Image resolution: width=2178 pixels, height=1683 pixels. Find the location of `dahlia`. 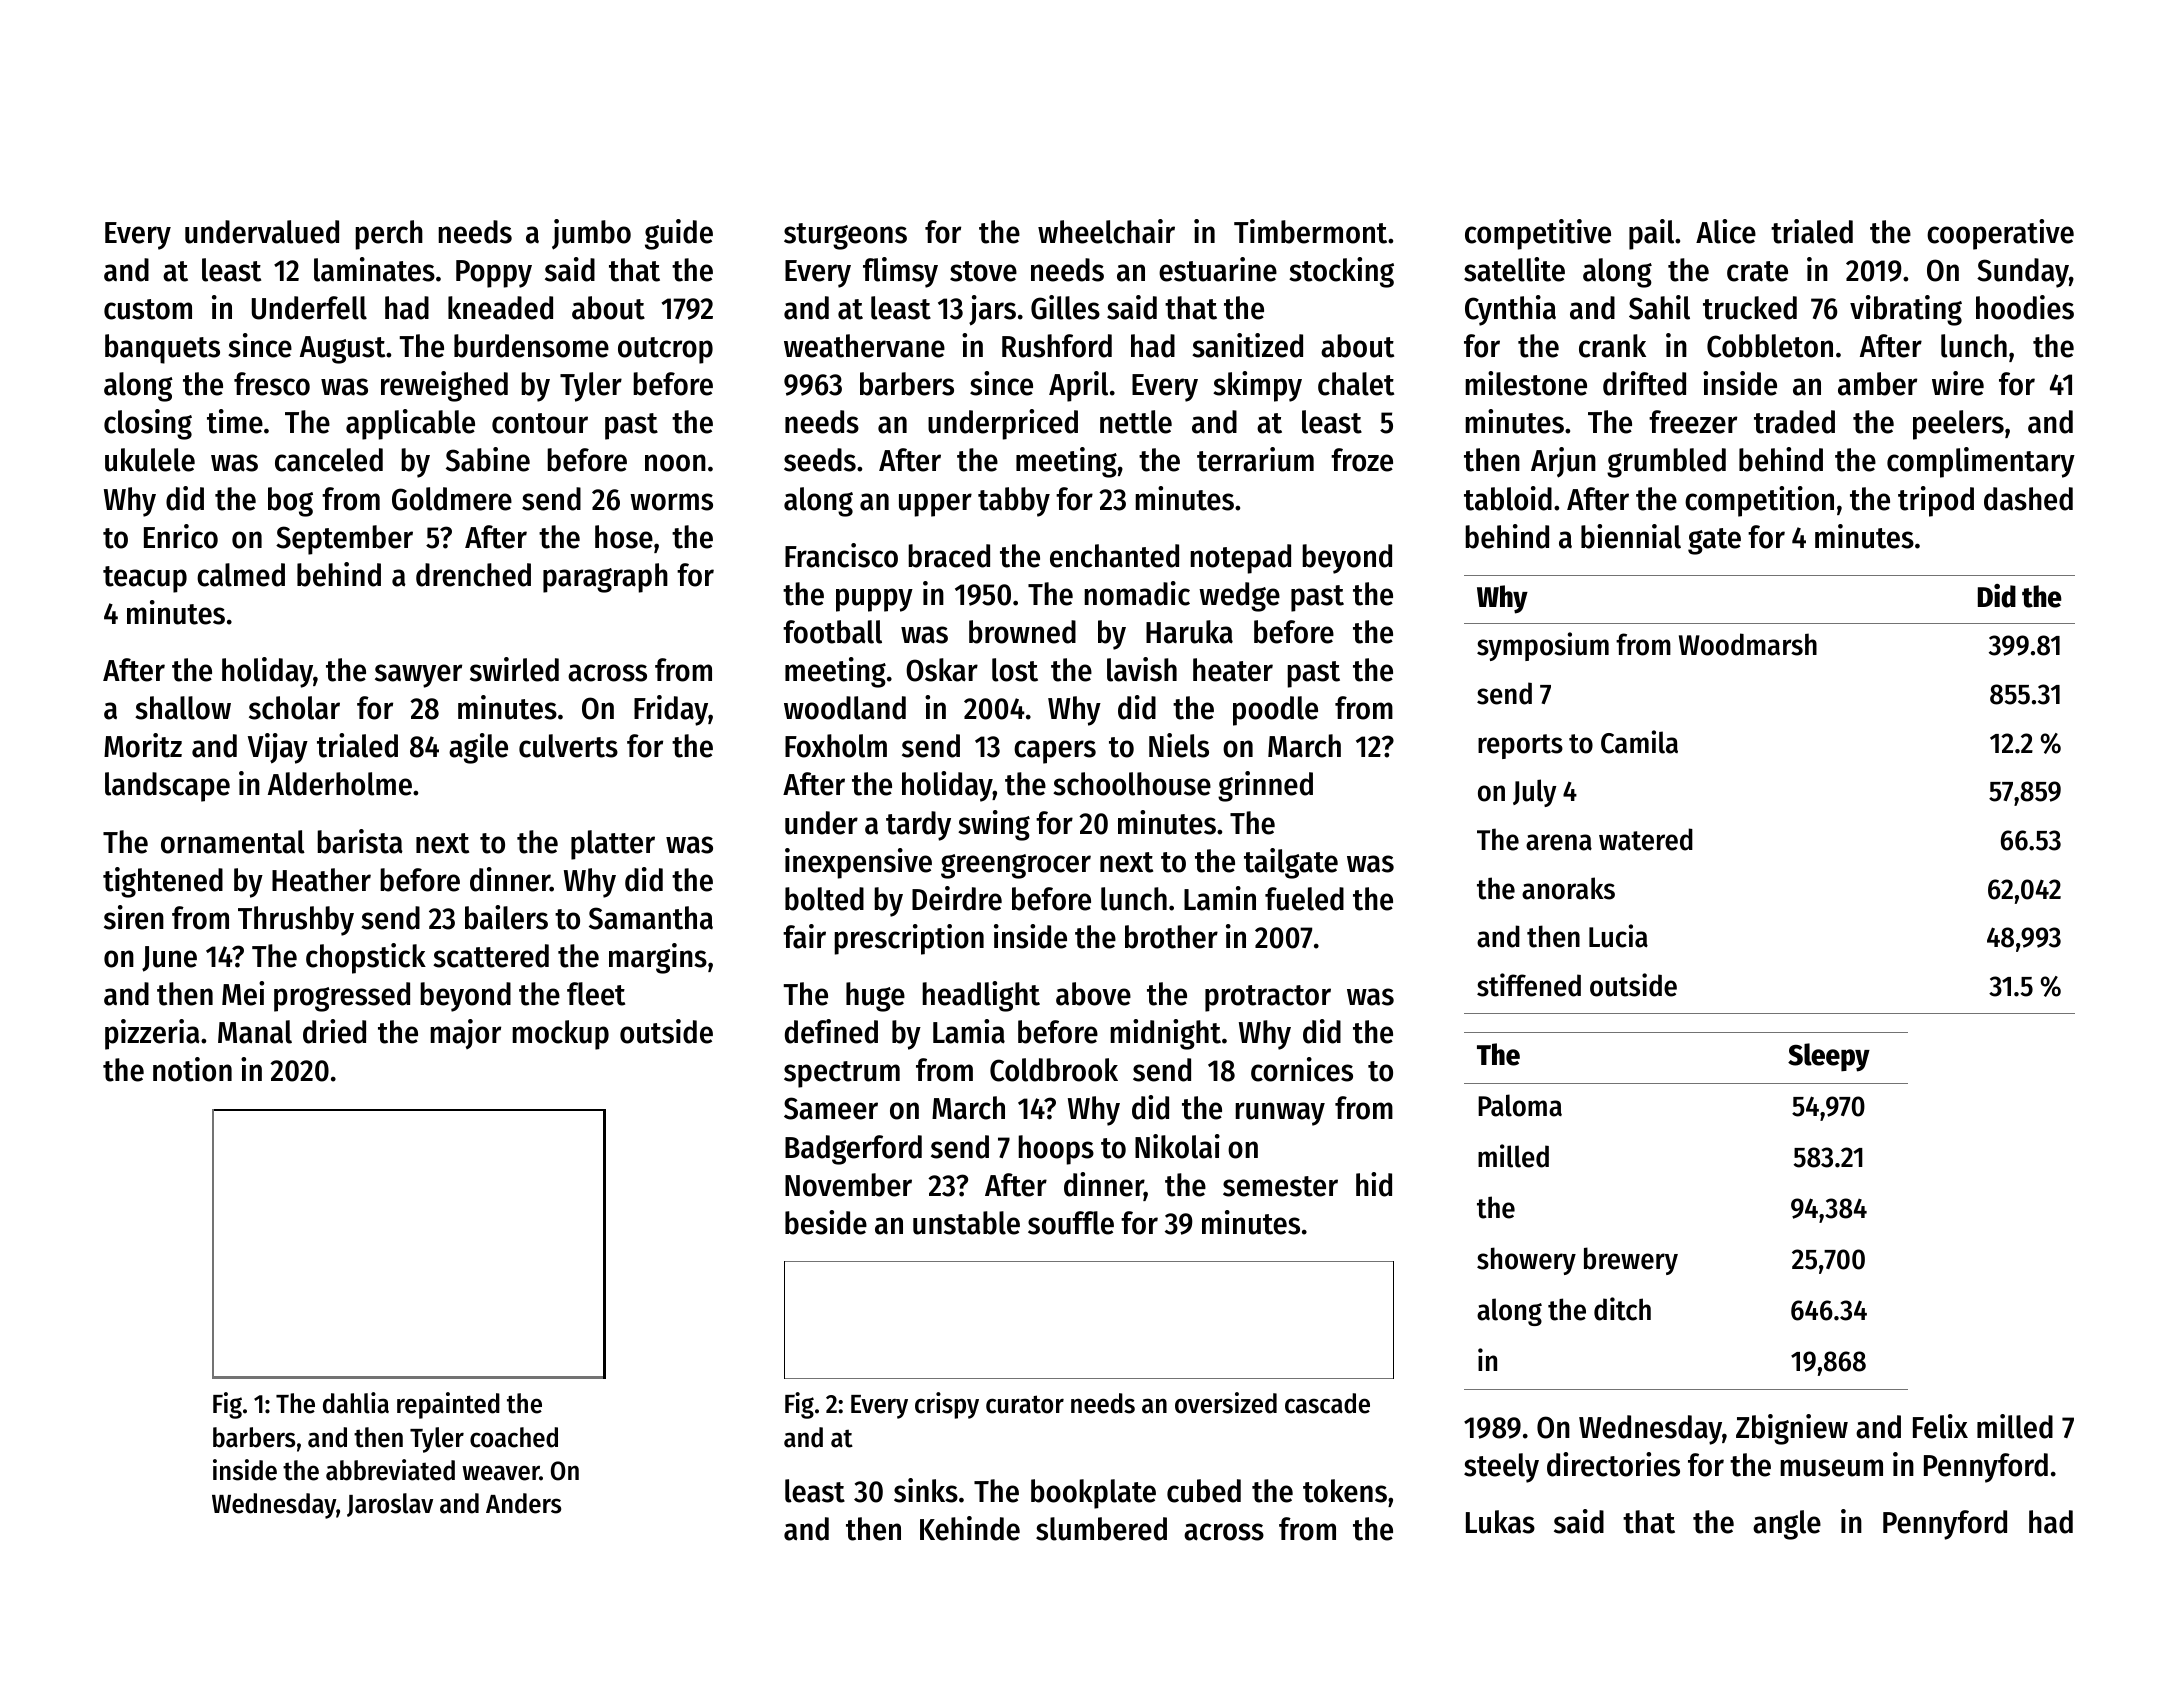

dahlia is located at coordinates (356, 1403).
